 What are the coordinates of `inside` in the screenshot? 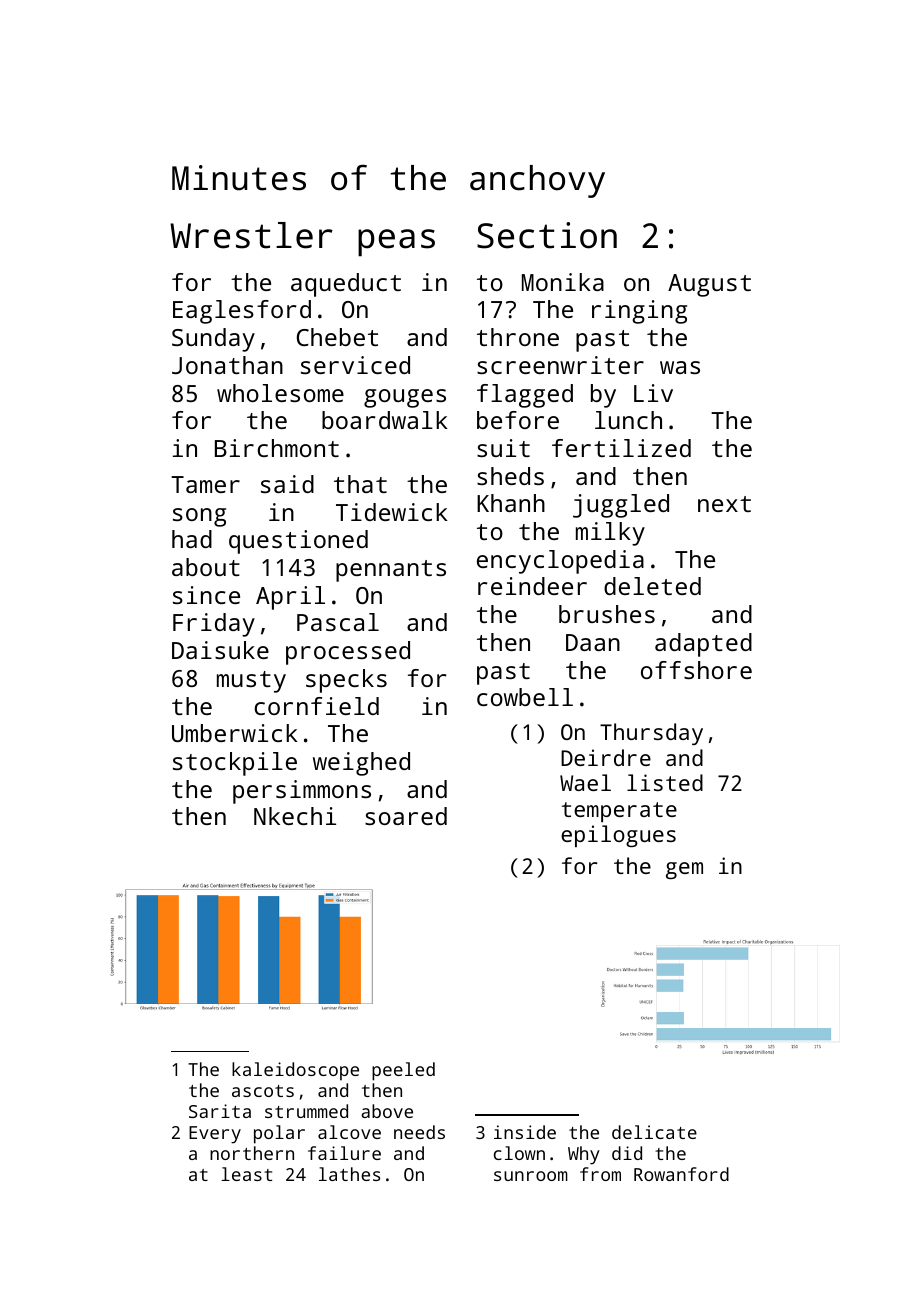 It's located at (525, 1132).
